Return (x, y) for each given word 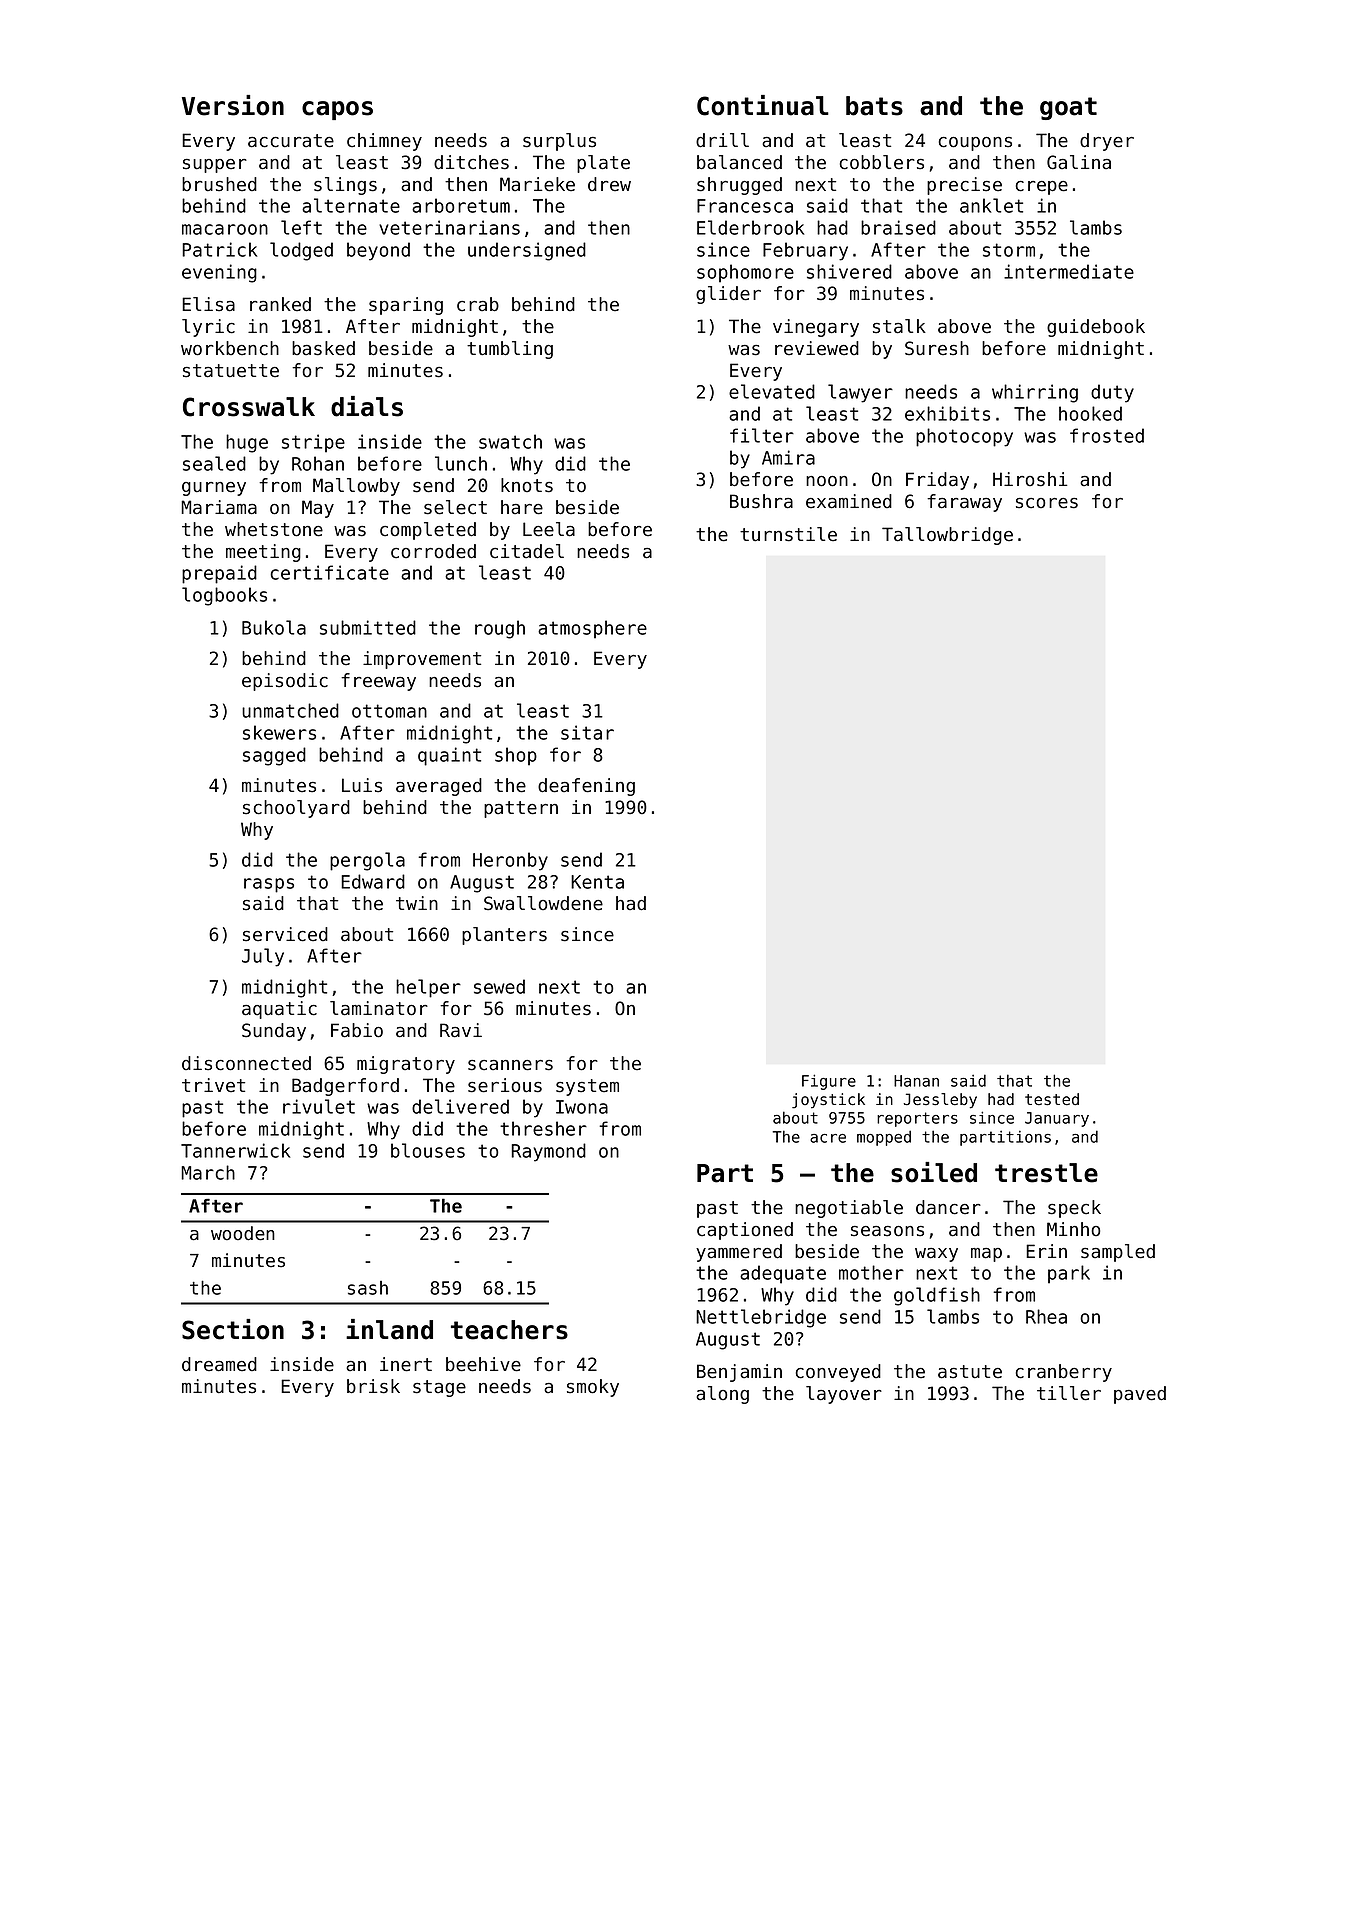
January (1057, 1119)
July (263, 957)
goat (1068, 108)
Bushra (761, 501)
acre (828, 1138)
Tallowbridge (947, 536)
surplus (559, 142)
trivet (213, 1085)
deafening (586, 787)
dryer (1107, 142)
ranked (280, 304)
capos (337, 110)
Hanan (916, 1081)
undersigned (527, 251)
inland (389, 1329)
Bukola (274, 627)
